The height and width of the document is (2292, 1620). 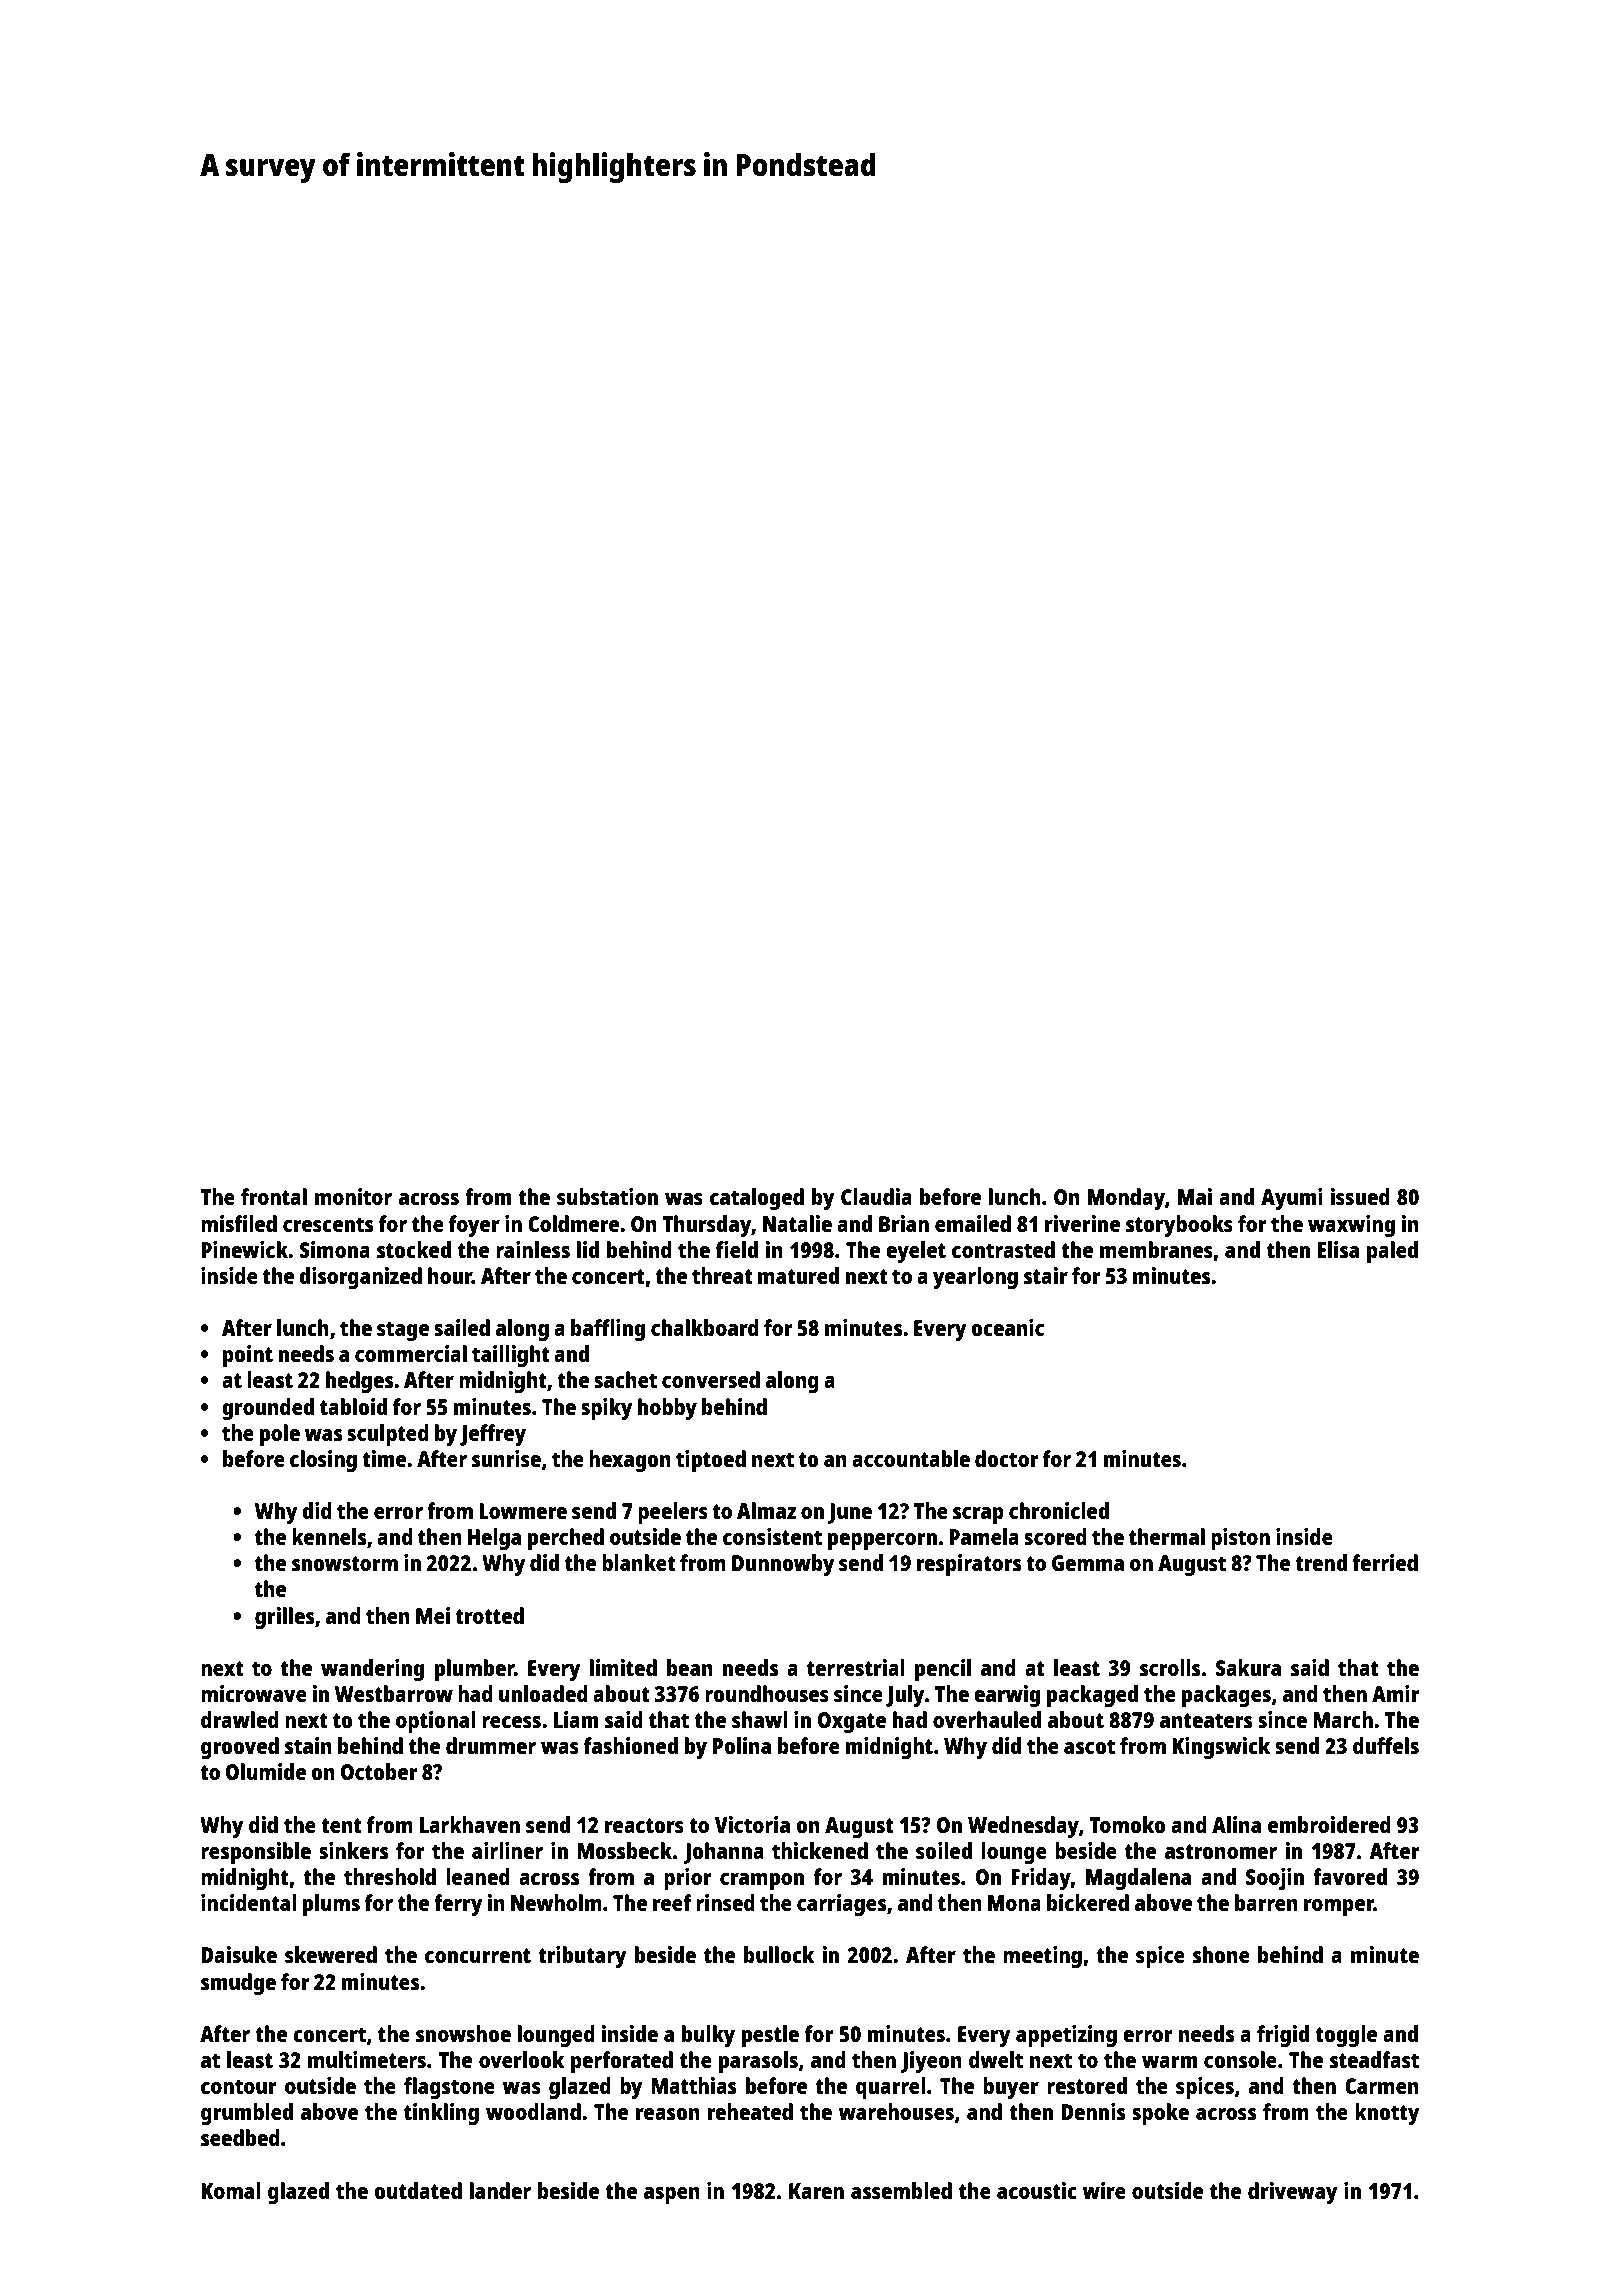 What do you see at coordinates (816, 2191) in the document?
I see `Karen` at bounding box center [816, 2191].
